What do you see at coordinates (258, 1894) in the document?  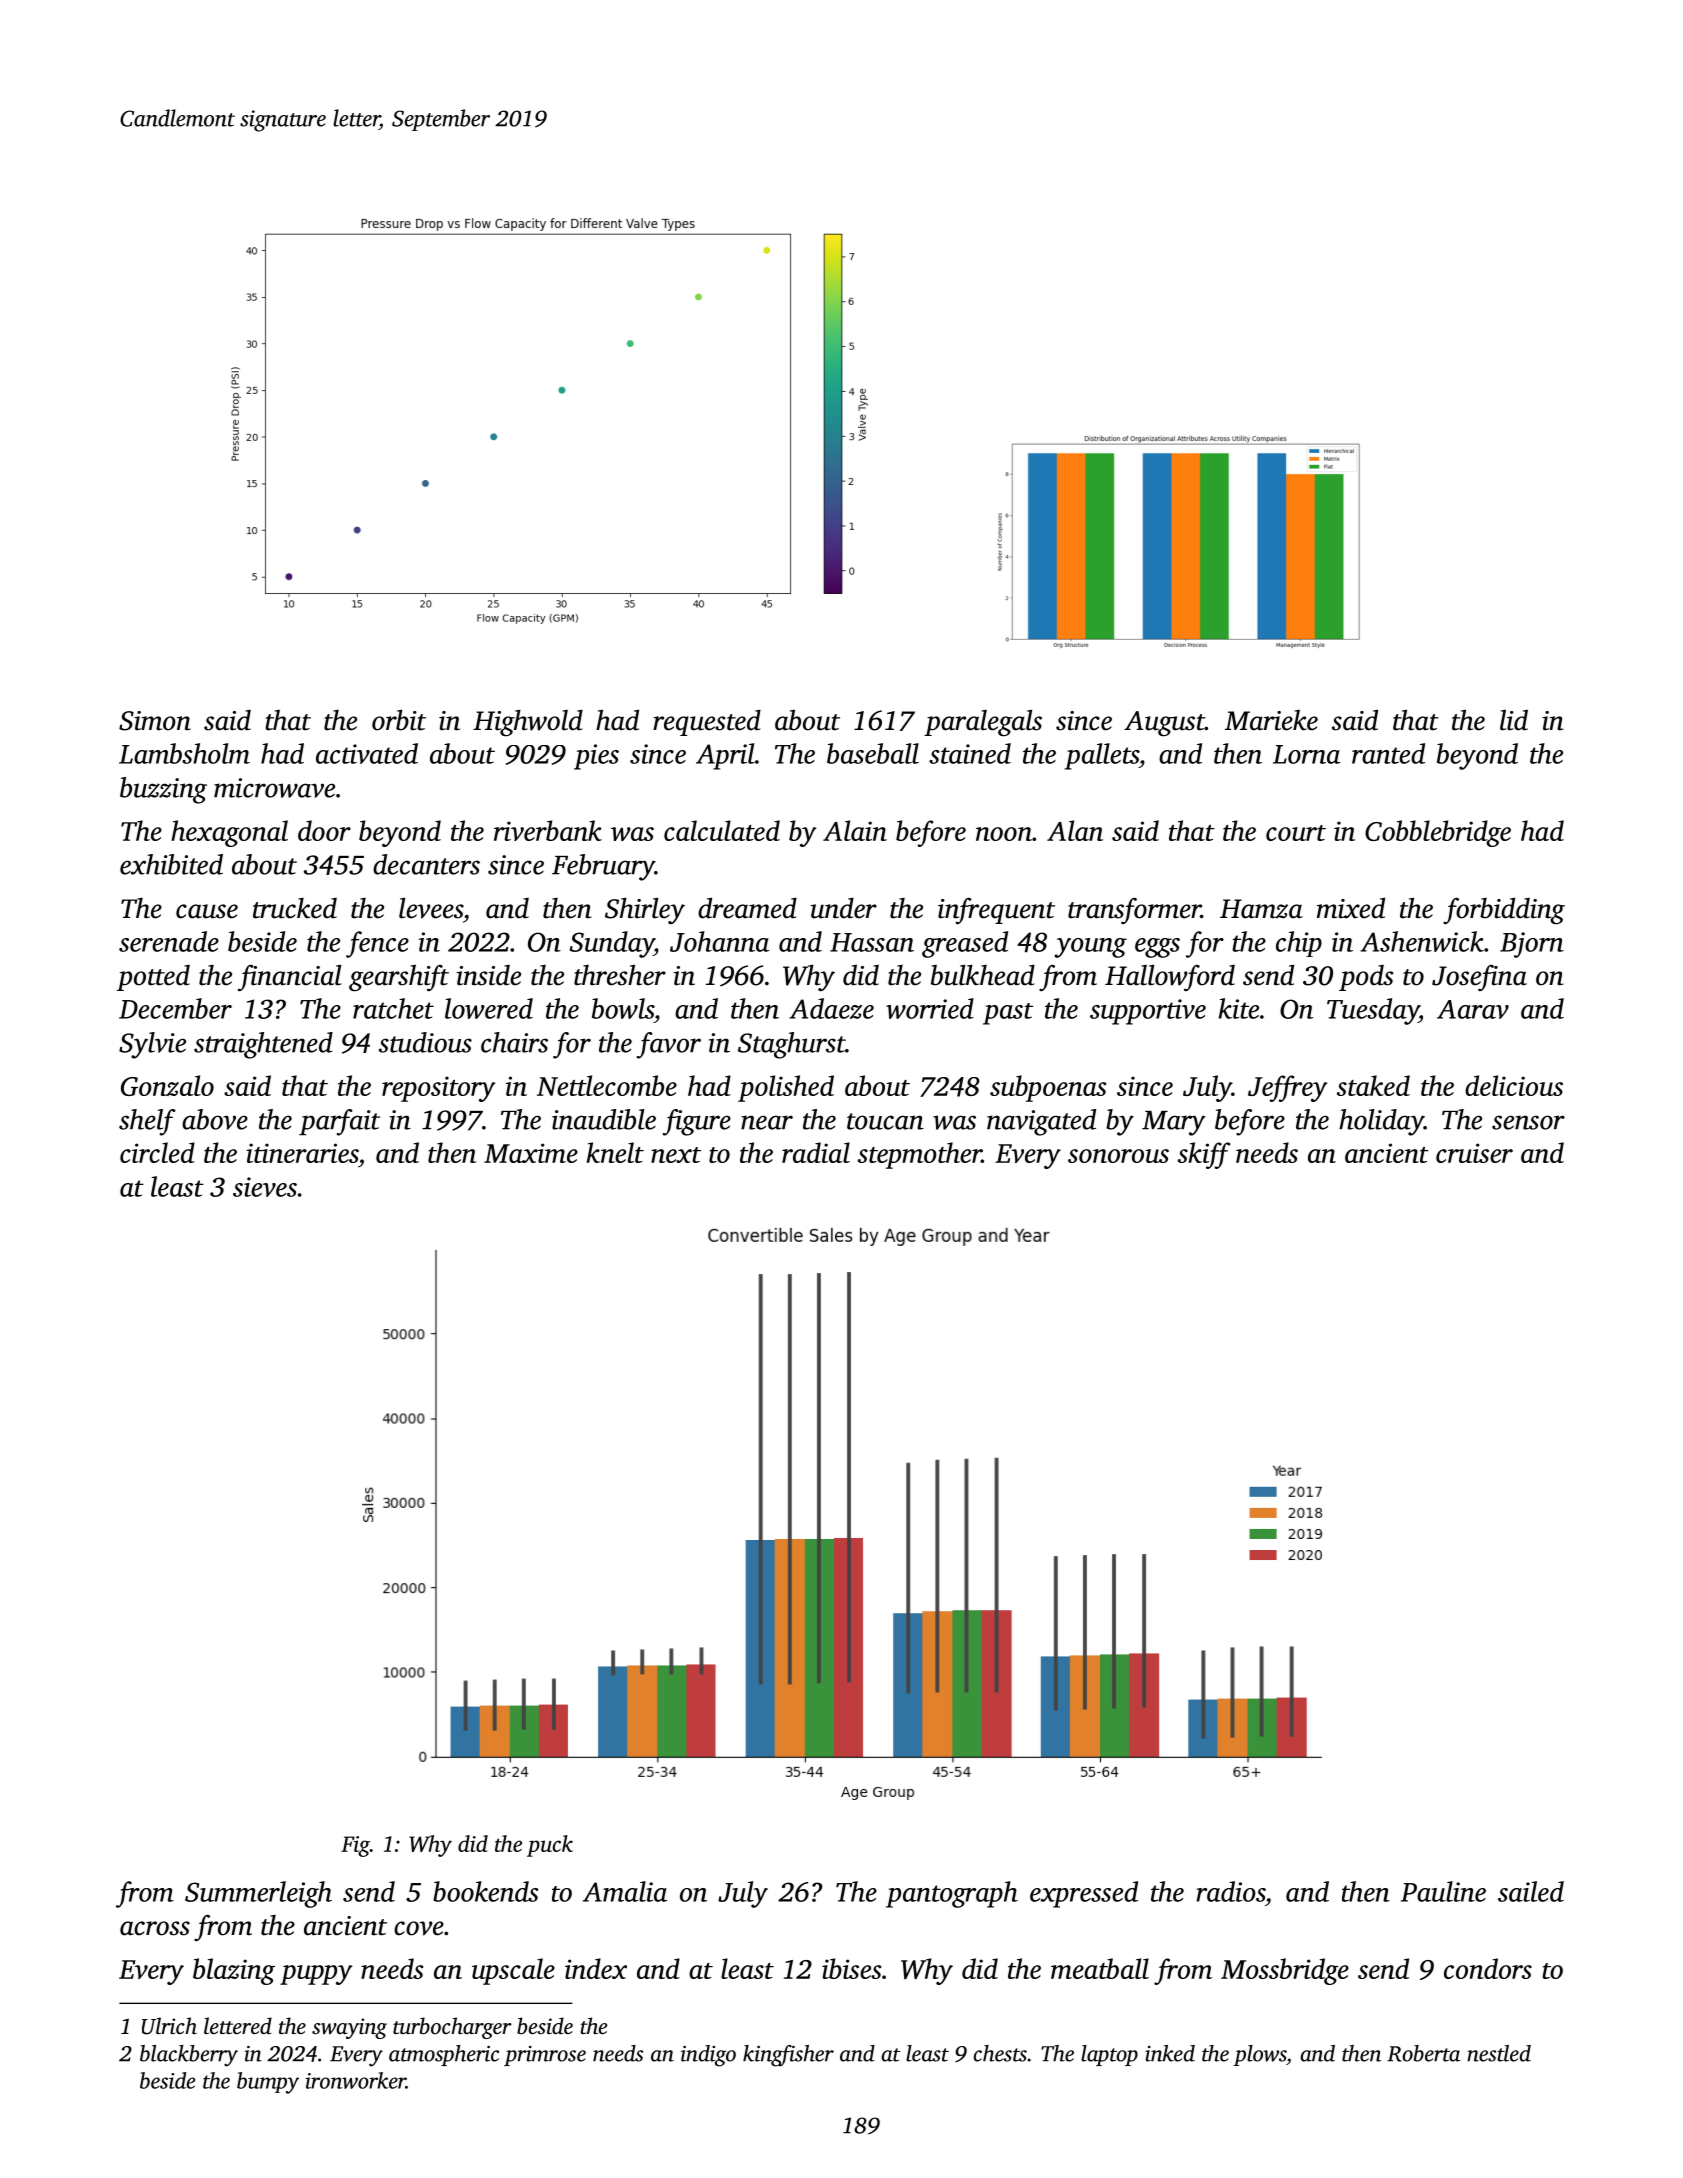 I see `Summerleigh` at bounding box center [258, 1894].
